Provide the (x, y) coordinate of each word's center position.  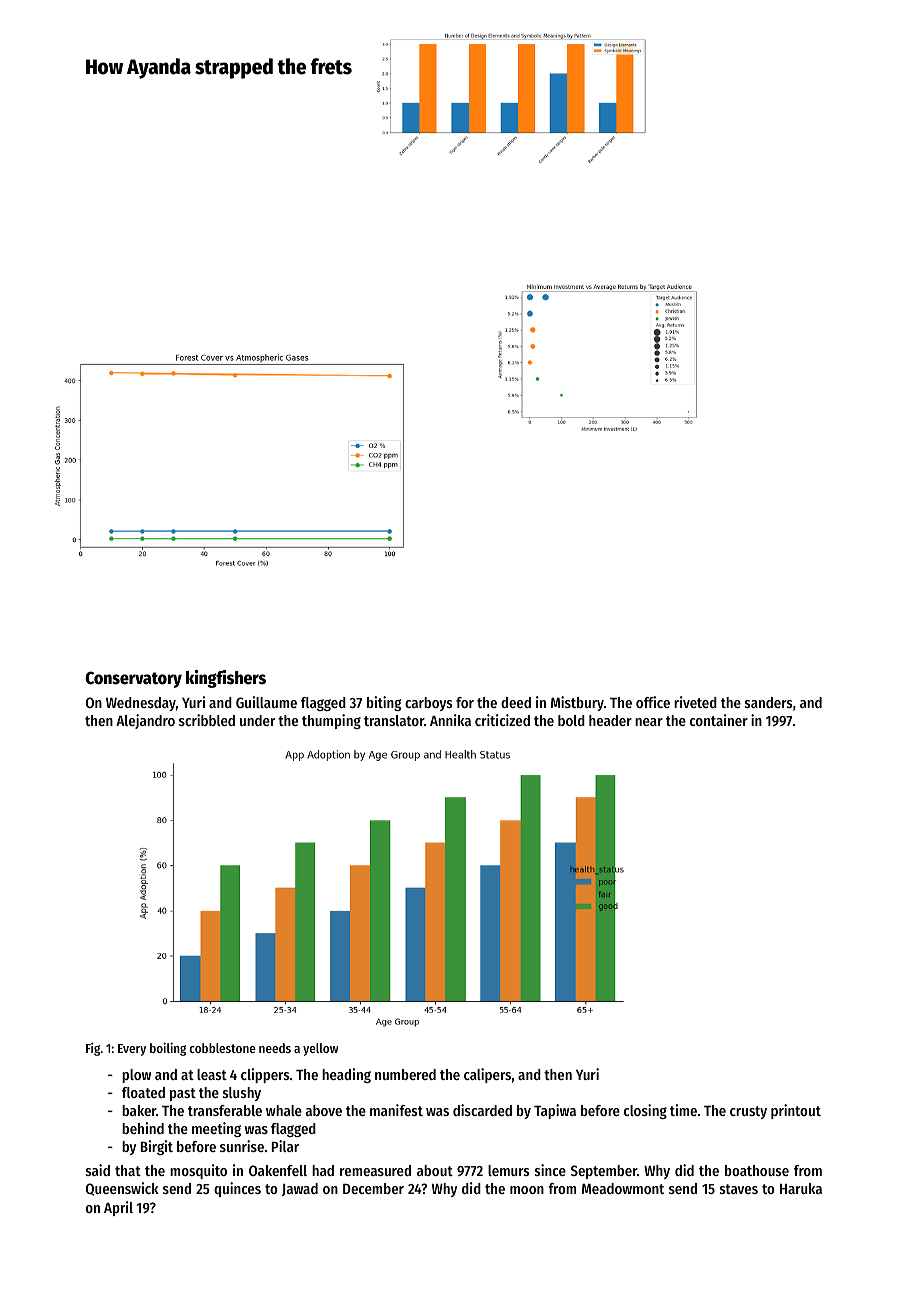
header (610, 720)
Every (132, 1050)
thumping (331, 721)
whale (284, 1110)
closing (645, 1111)
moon (527, 1190)
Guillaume (266, 702)
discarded (482, 1110)
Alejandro (145, 721)
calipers (487, 1075)
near (649, 722)
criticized (502, 720)
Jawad (300, 1189)
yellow (320, 1049)
